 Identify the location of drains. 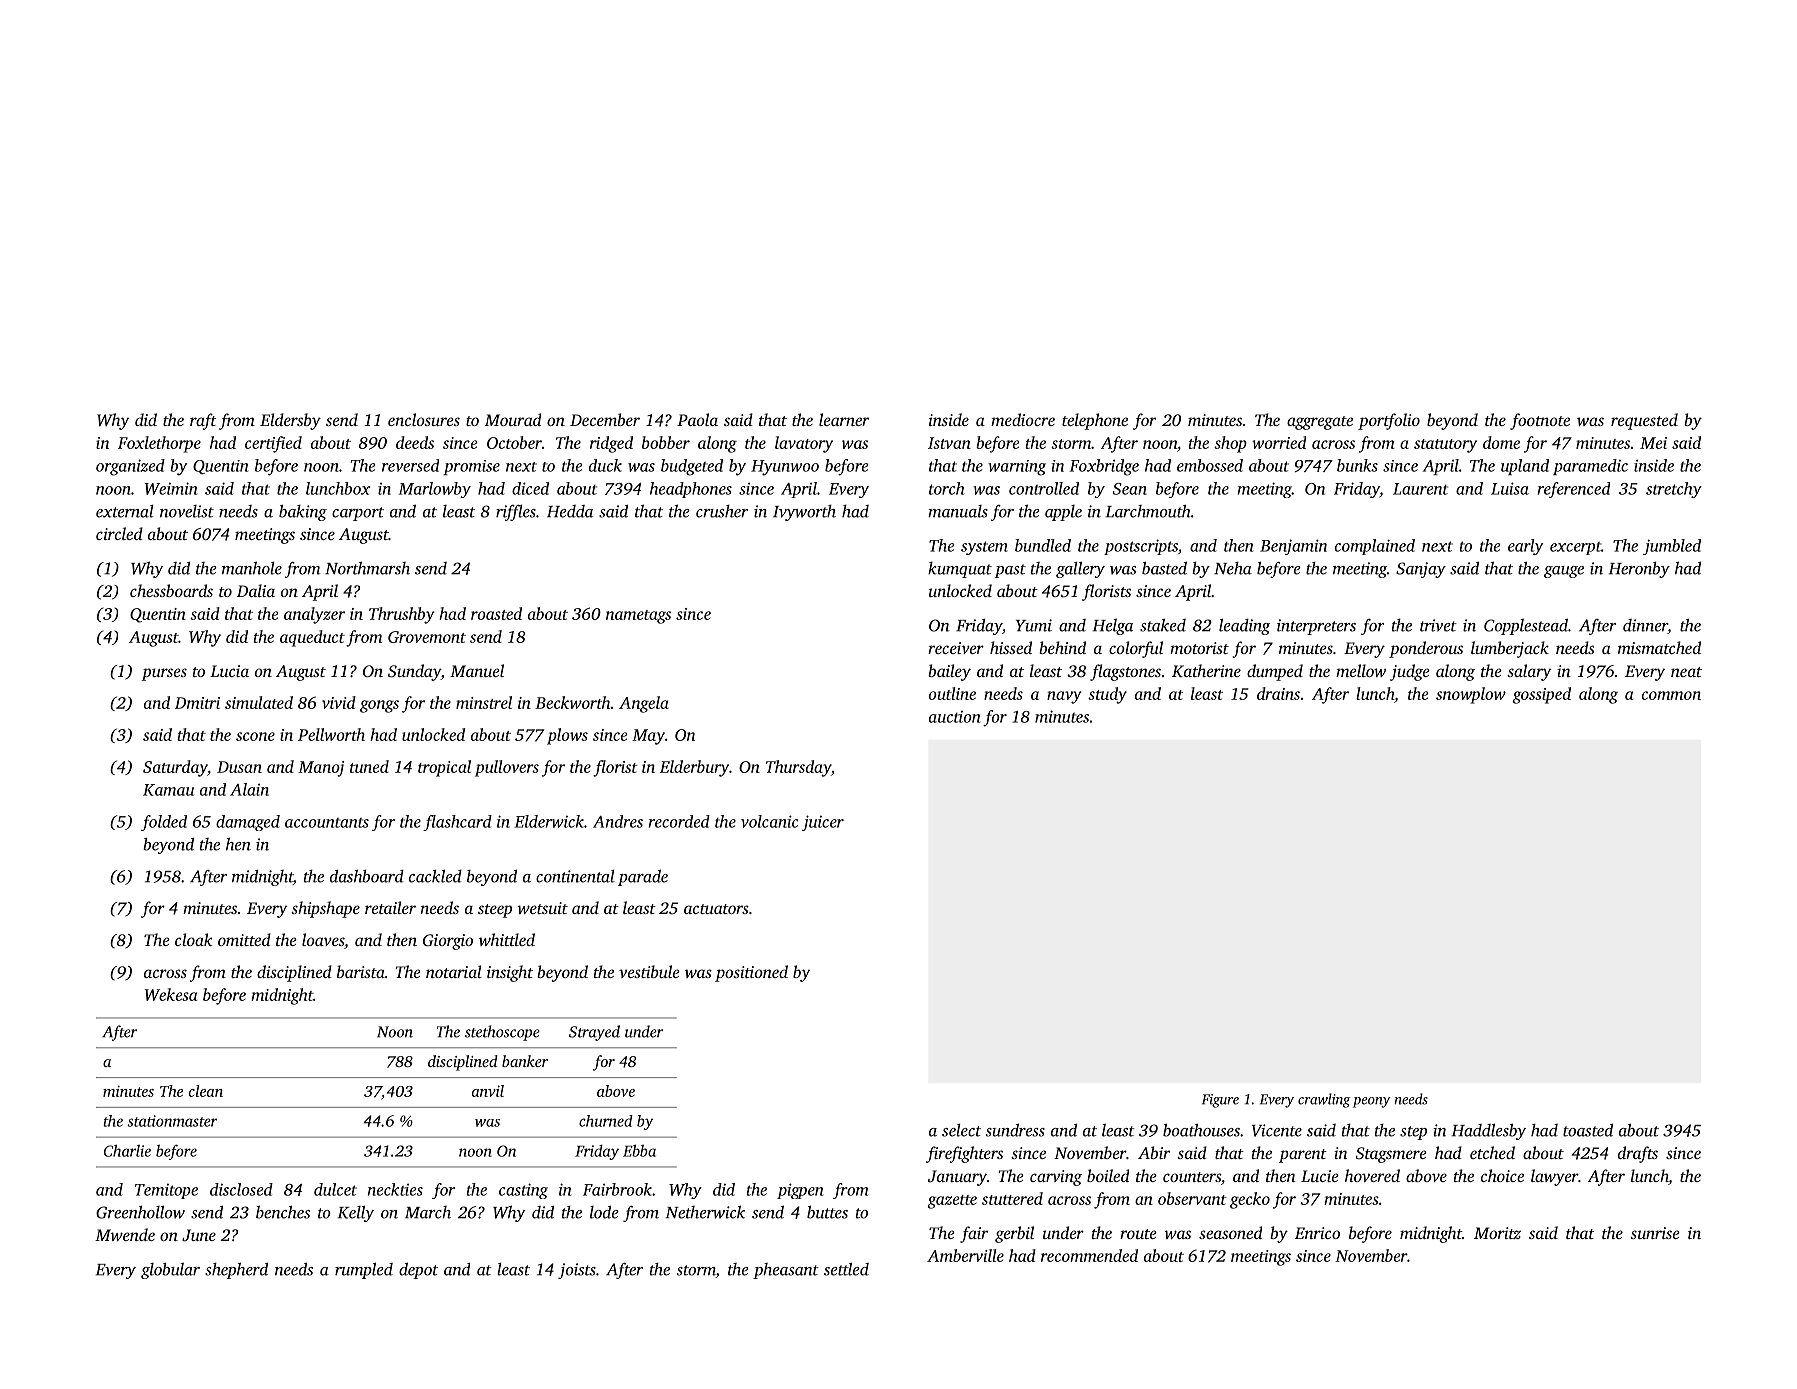
(1278, 693).
